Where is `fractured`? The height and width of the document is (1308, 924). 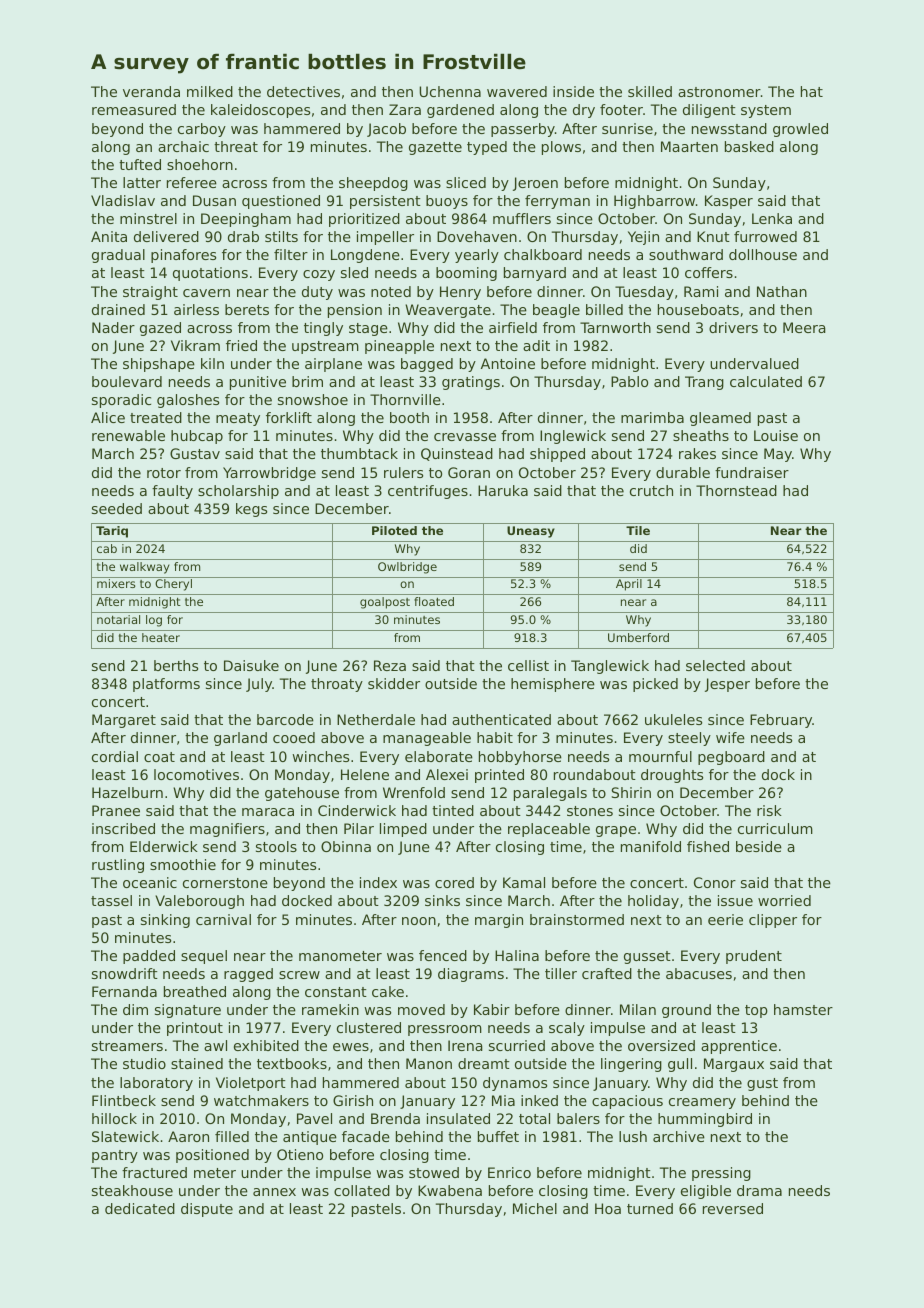
fractured is located at coordinates (154, 1172).
